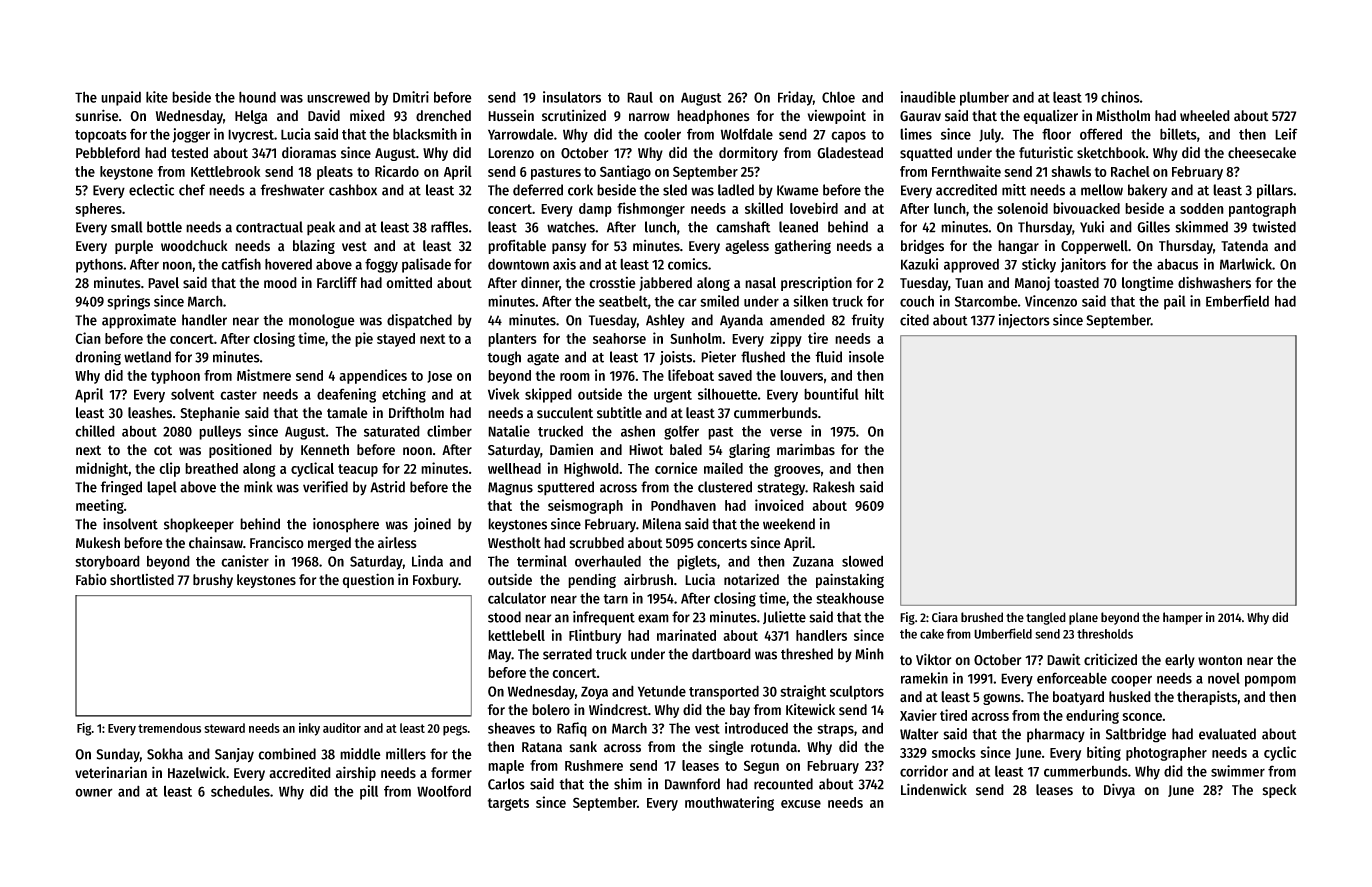  Describe the element at coordinates (427, 561) in the screenshot. I see `Linda` at that location.
